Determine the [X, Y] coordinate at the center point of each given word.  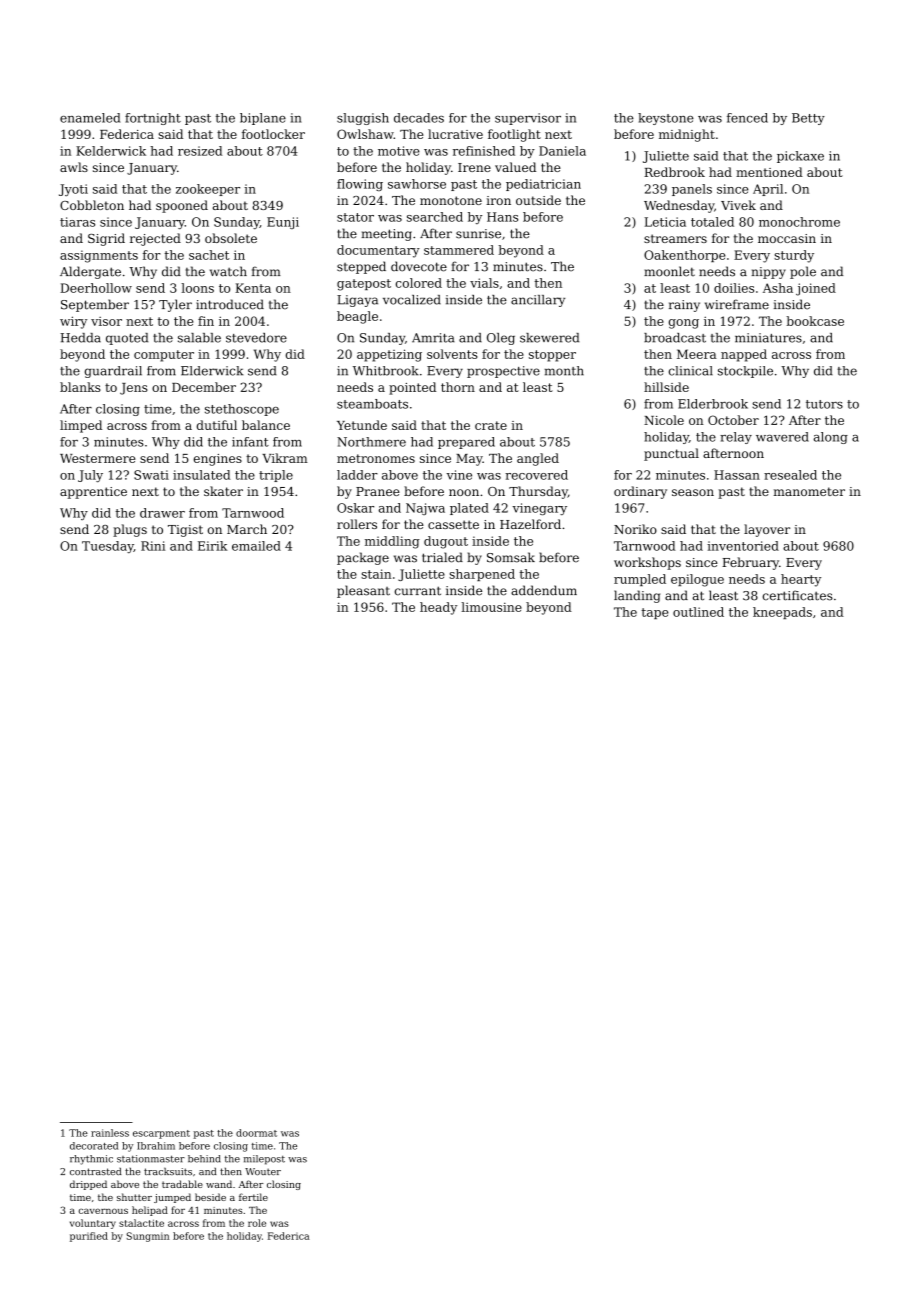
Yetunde [362, 425]
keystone [666, 119]
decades [419, 118]
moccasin [787, 238]
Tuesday [108, 547]
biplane [263, 119]
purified [89, 1237]
